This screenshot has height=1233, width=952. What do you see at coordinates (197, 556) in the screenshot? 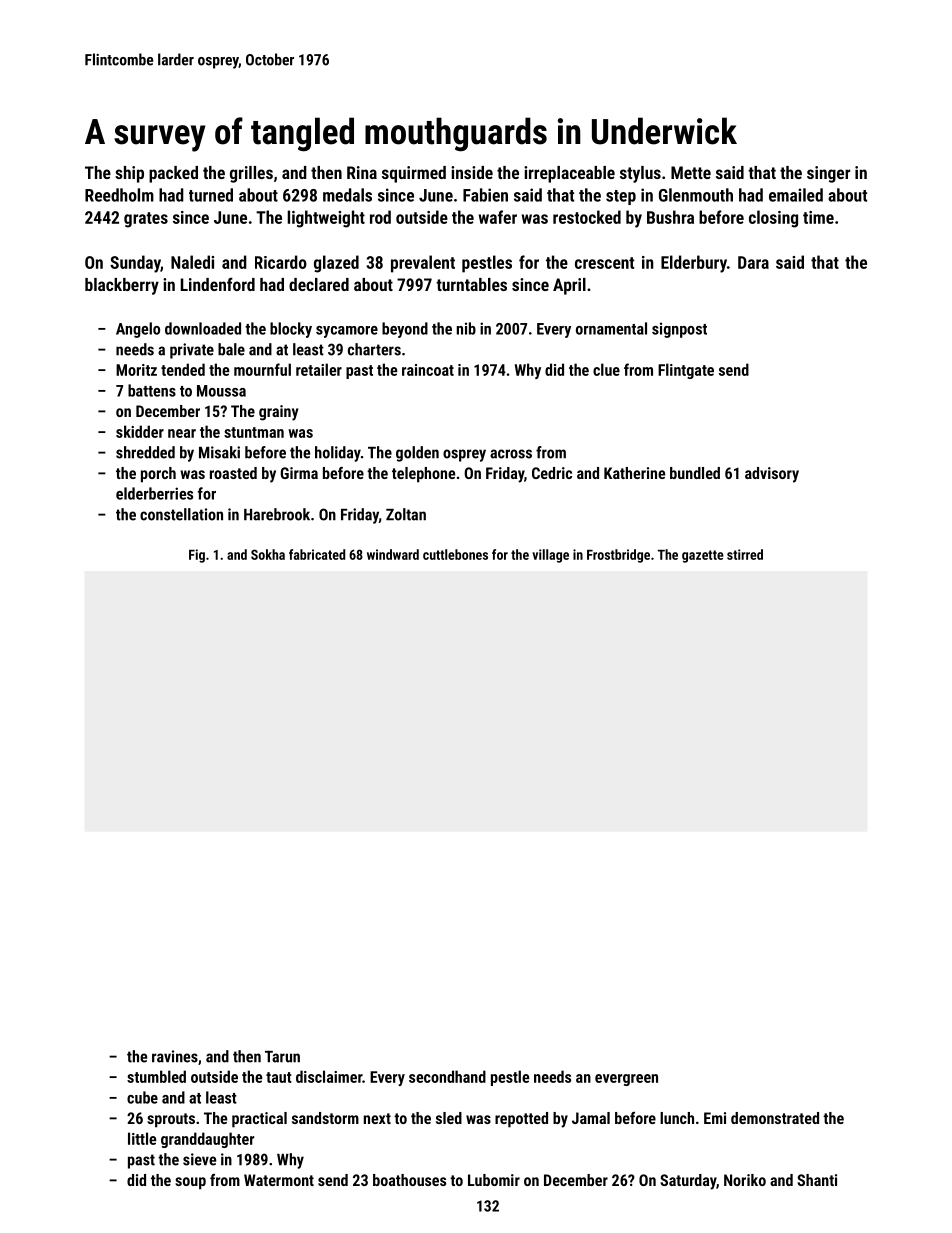
I see `Fig` at bounding box center [197, 556].
